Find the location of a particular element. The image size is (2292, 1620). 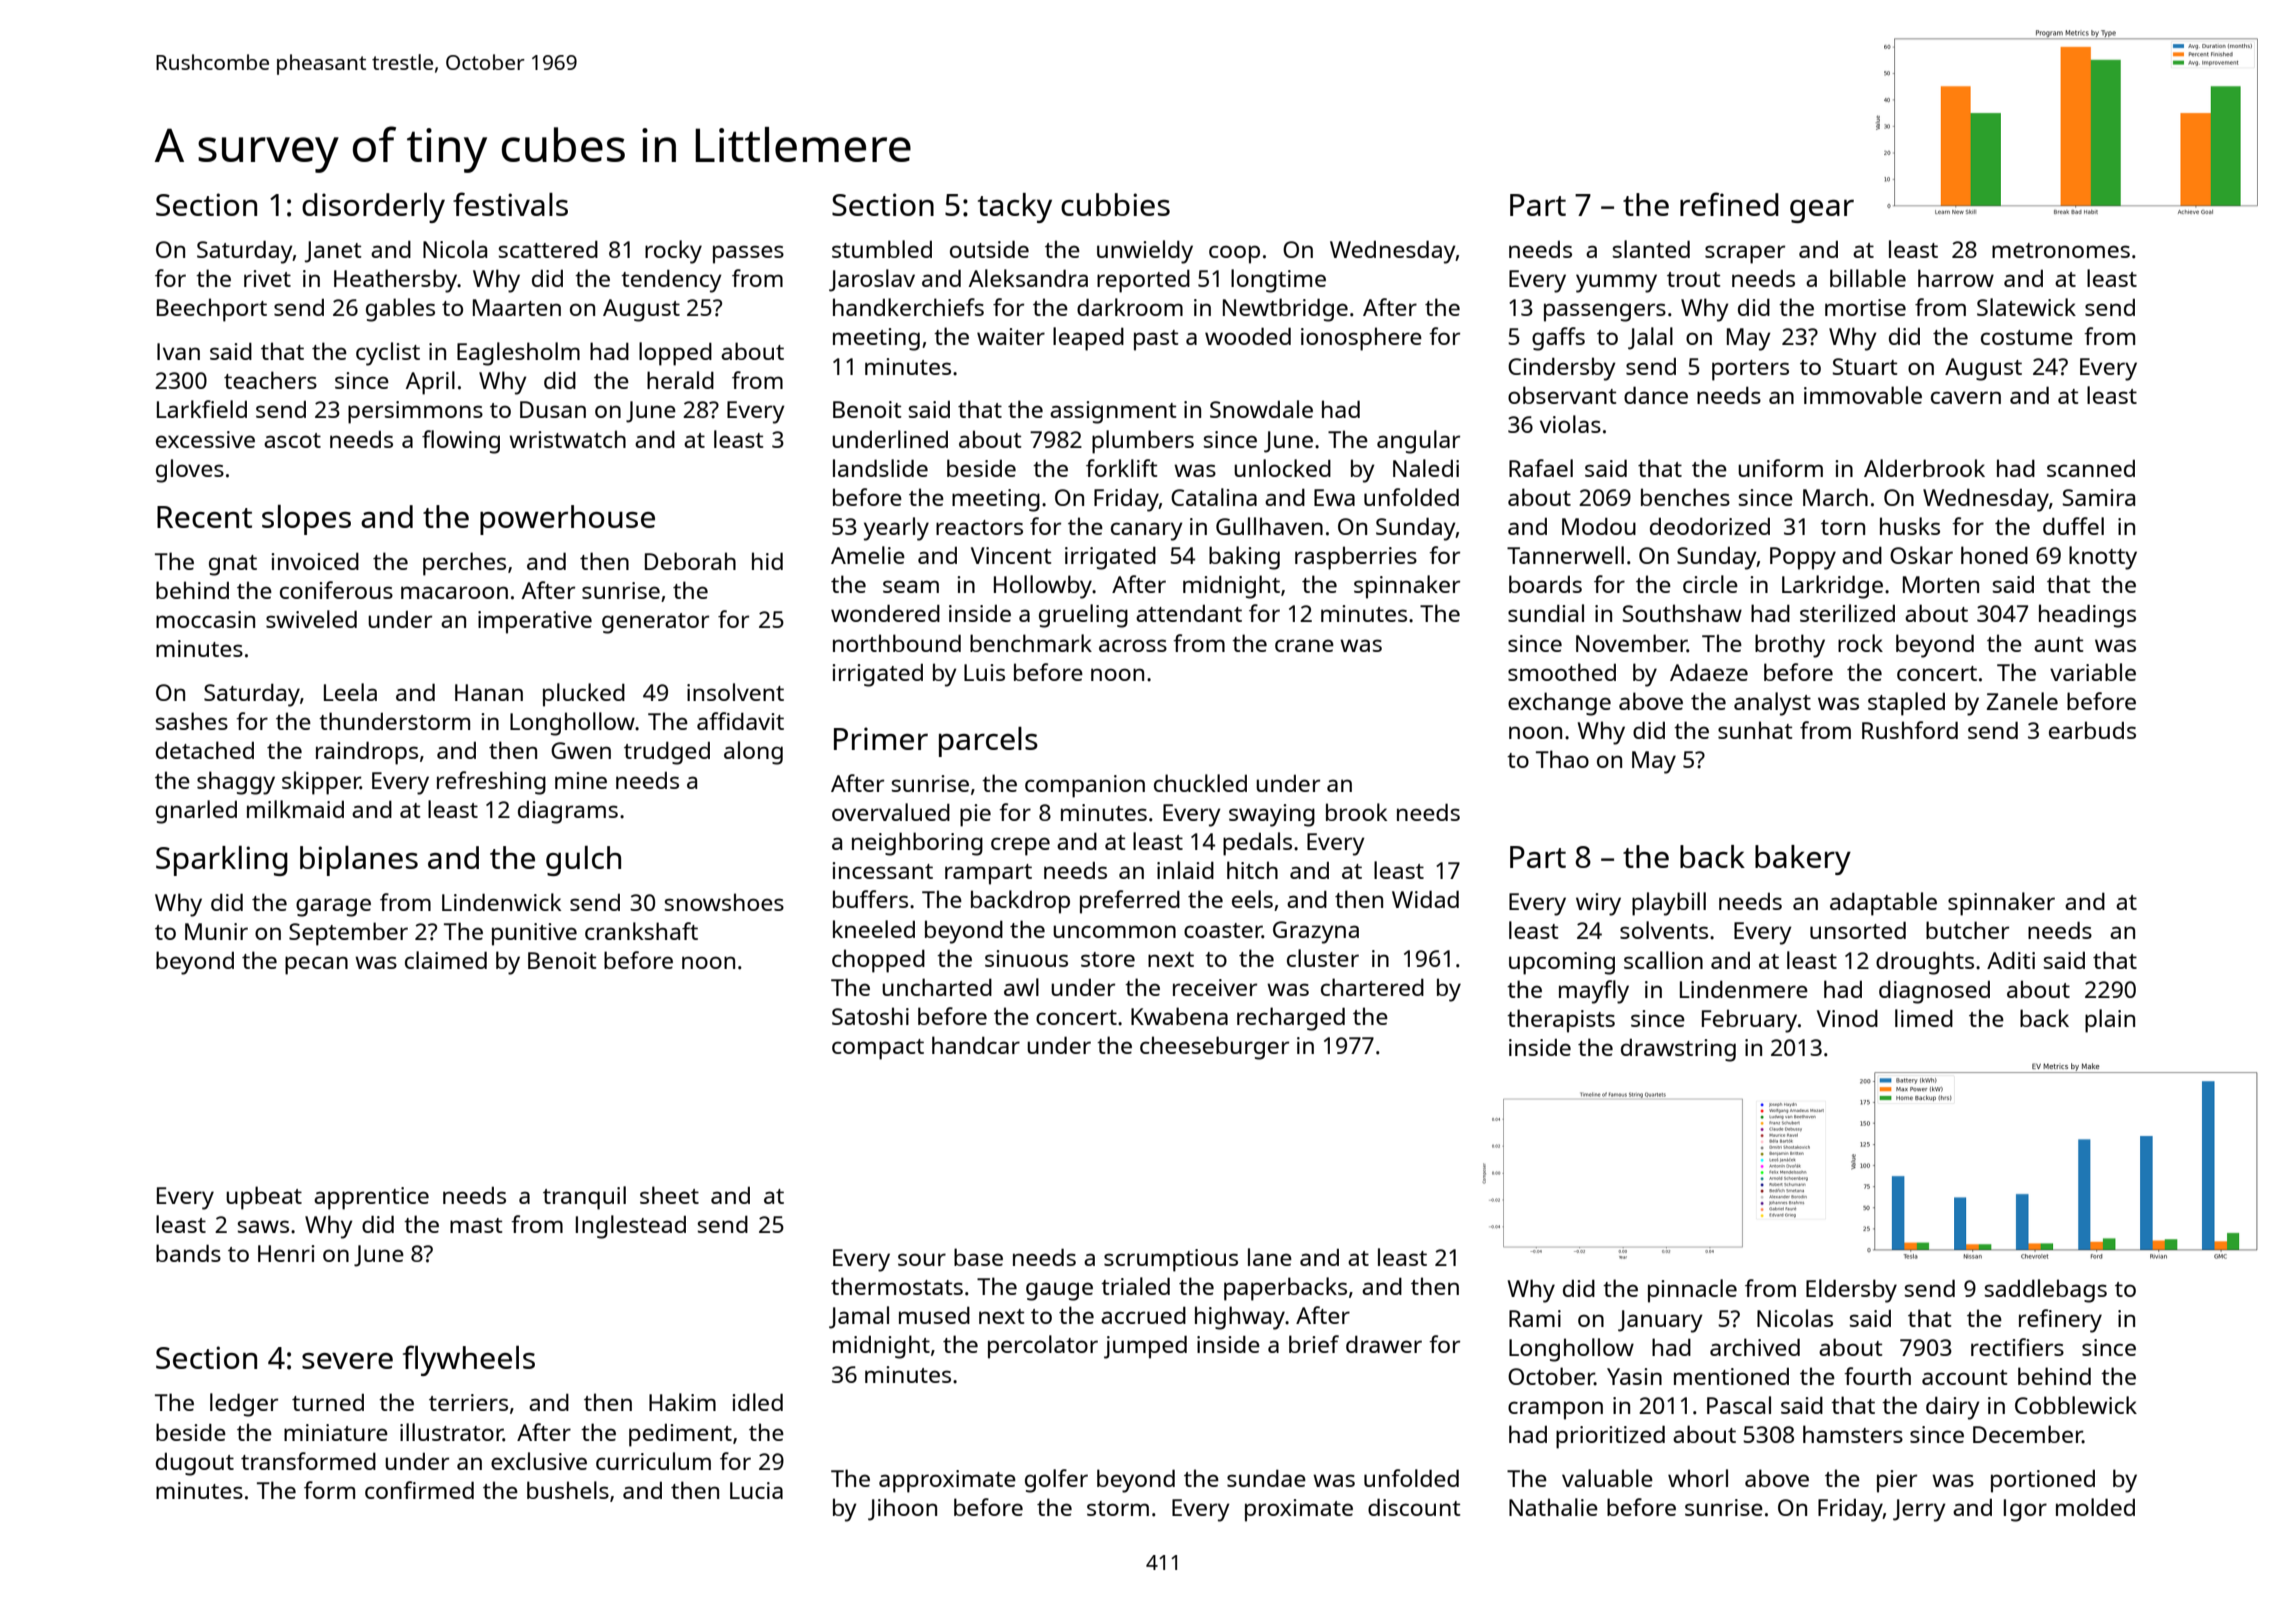

tranquil is located at coordinates (584, 1198).
